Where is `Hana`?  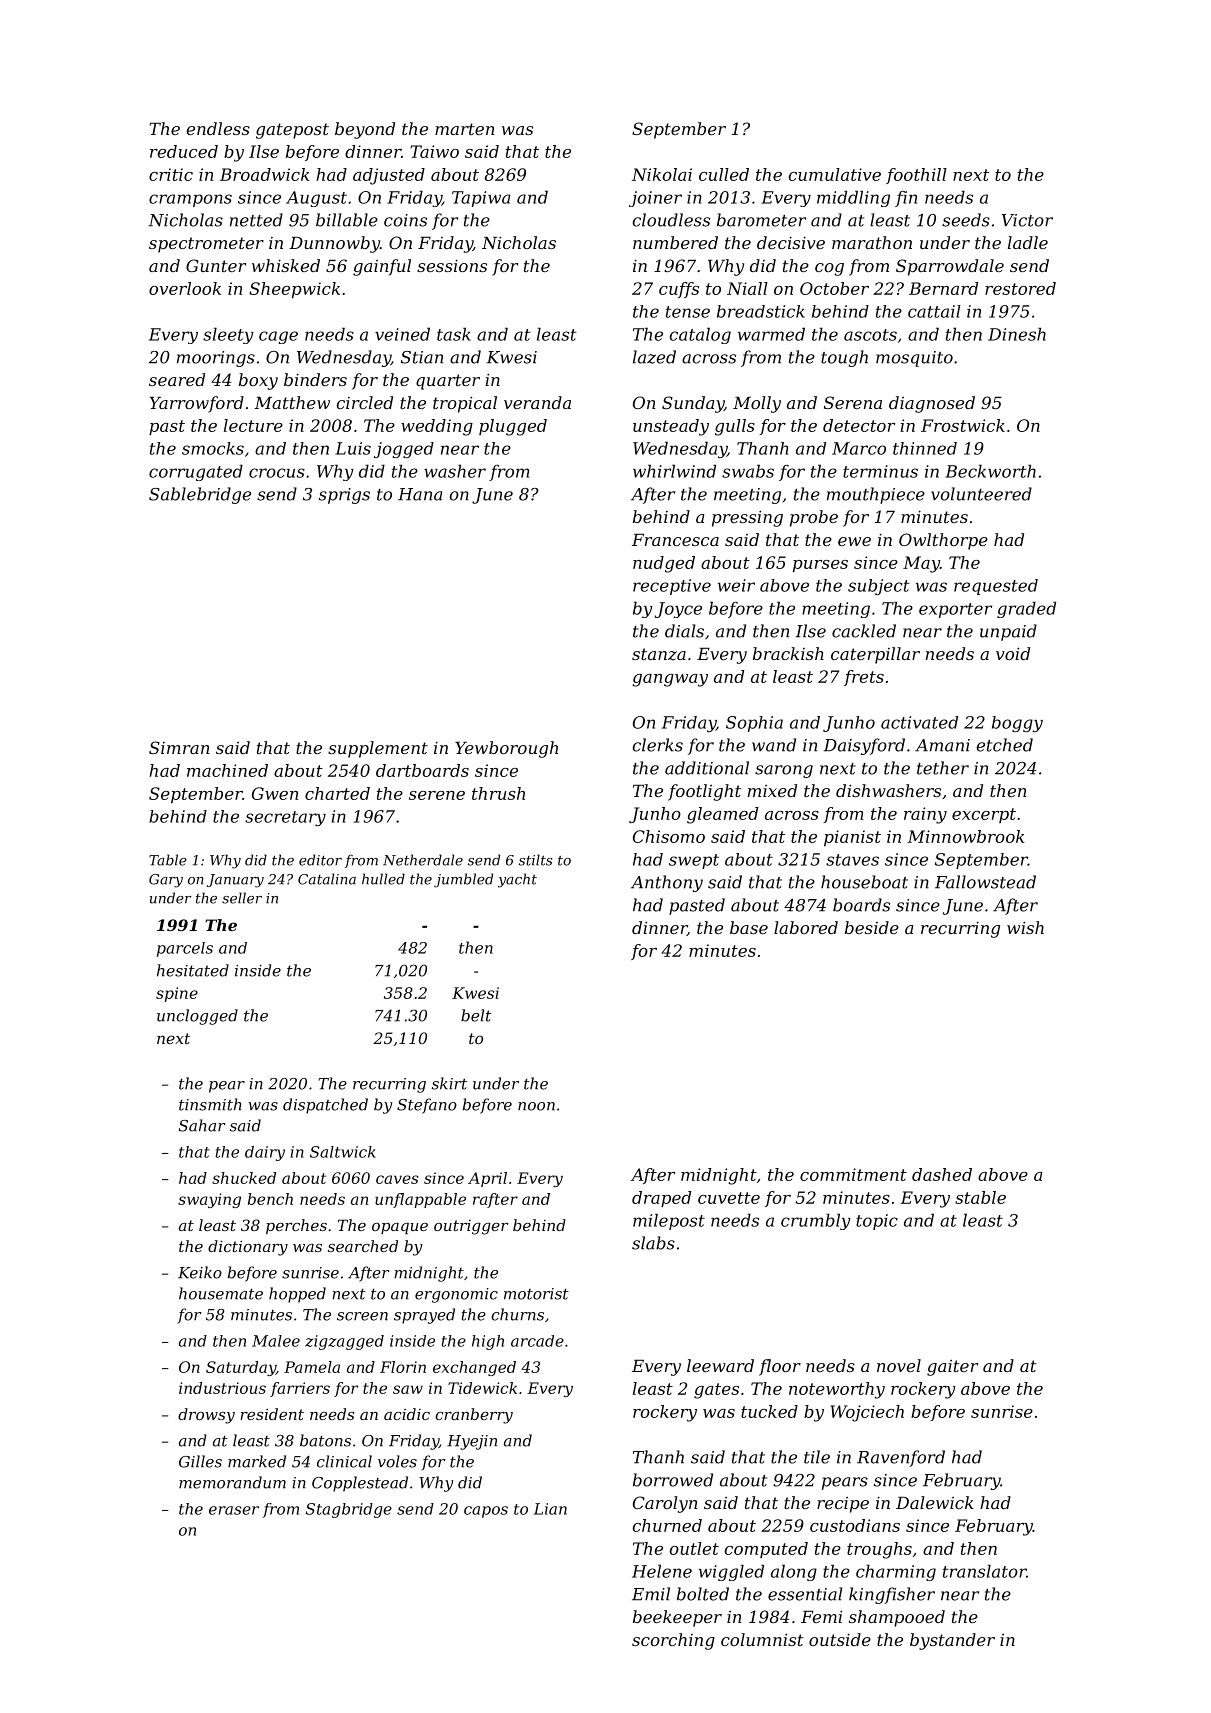 Hana is located at coordinates (420, 494).
